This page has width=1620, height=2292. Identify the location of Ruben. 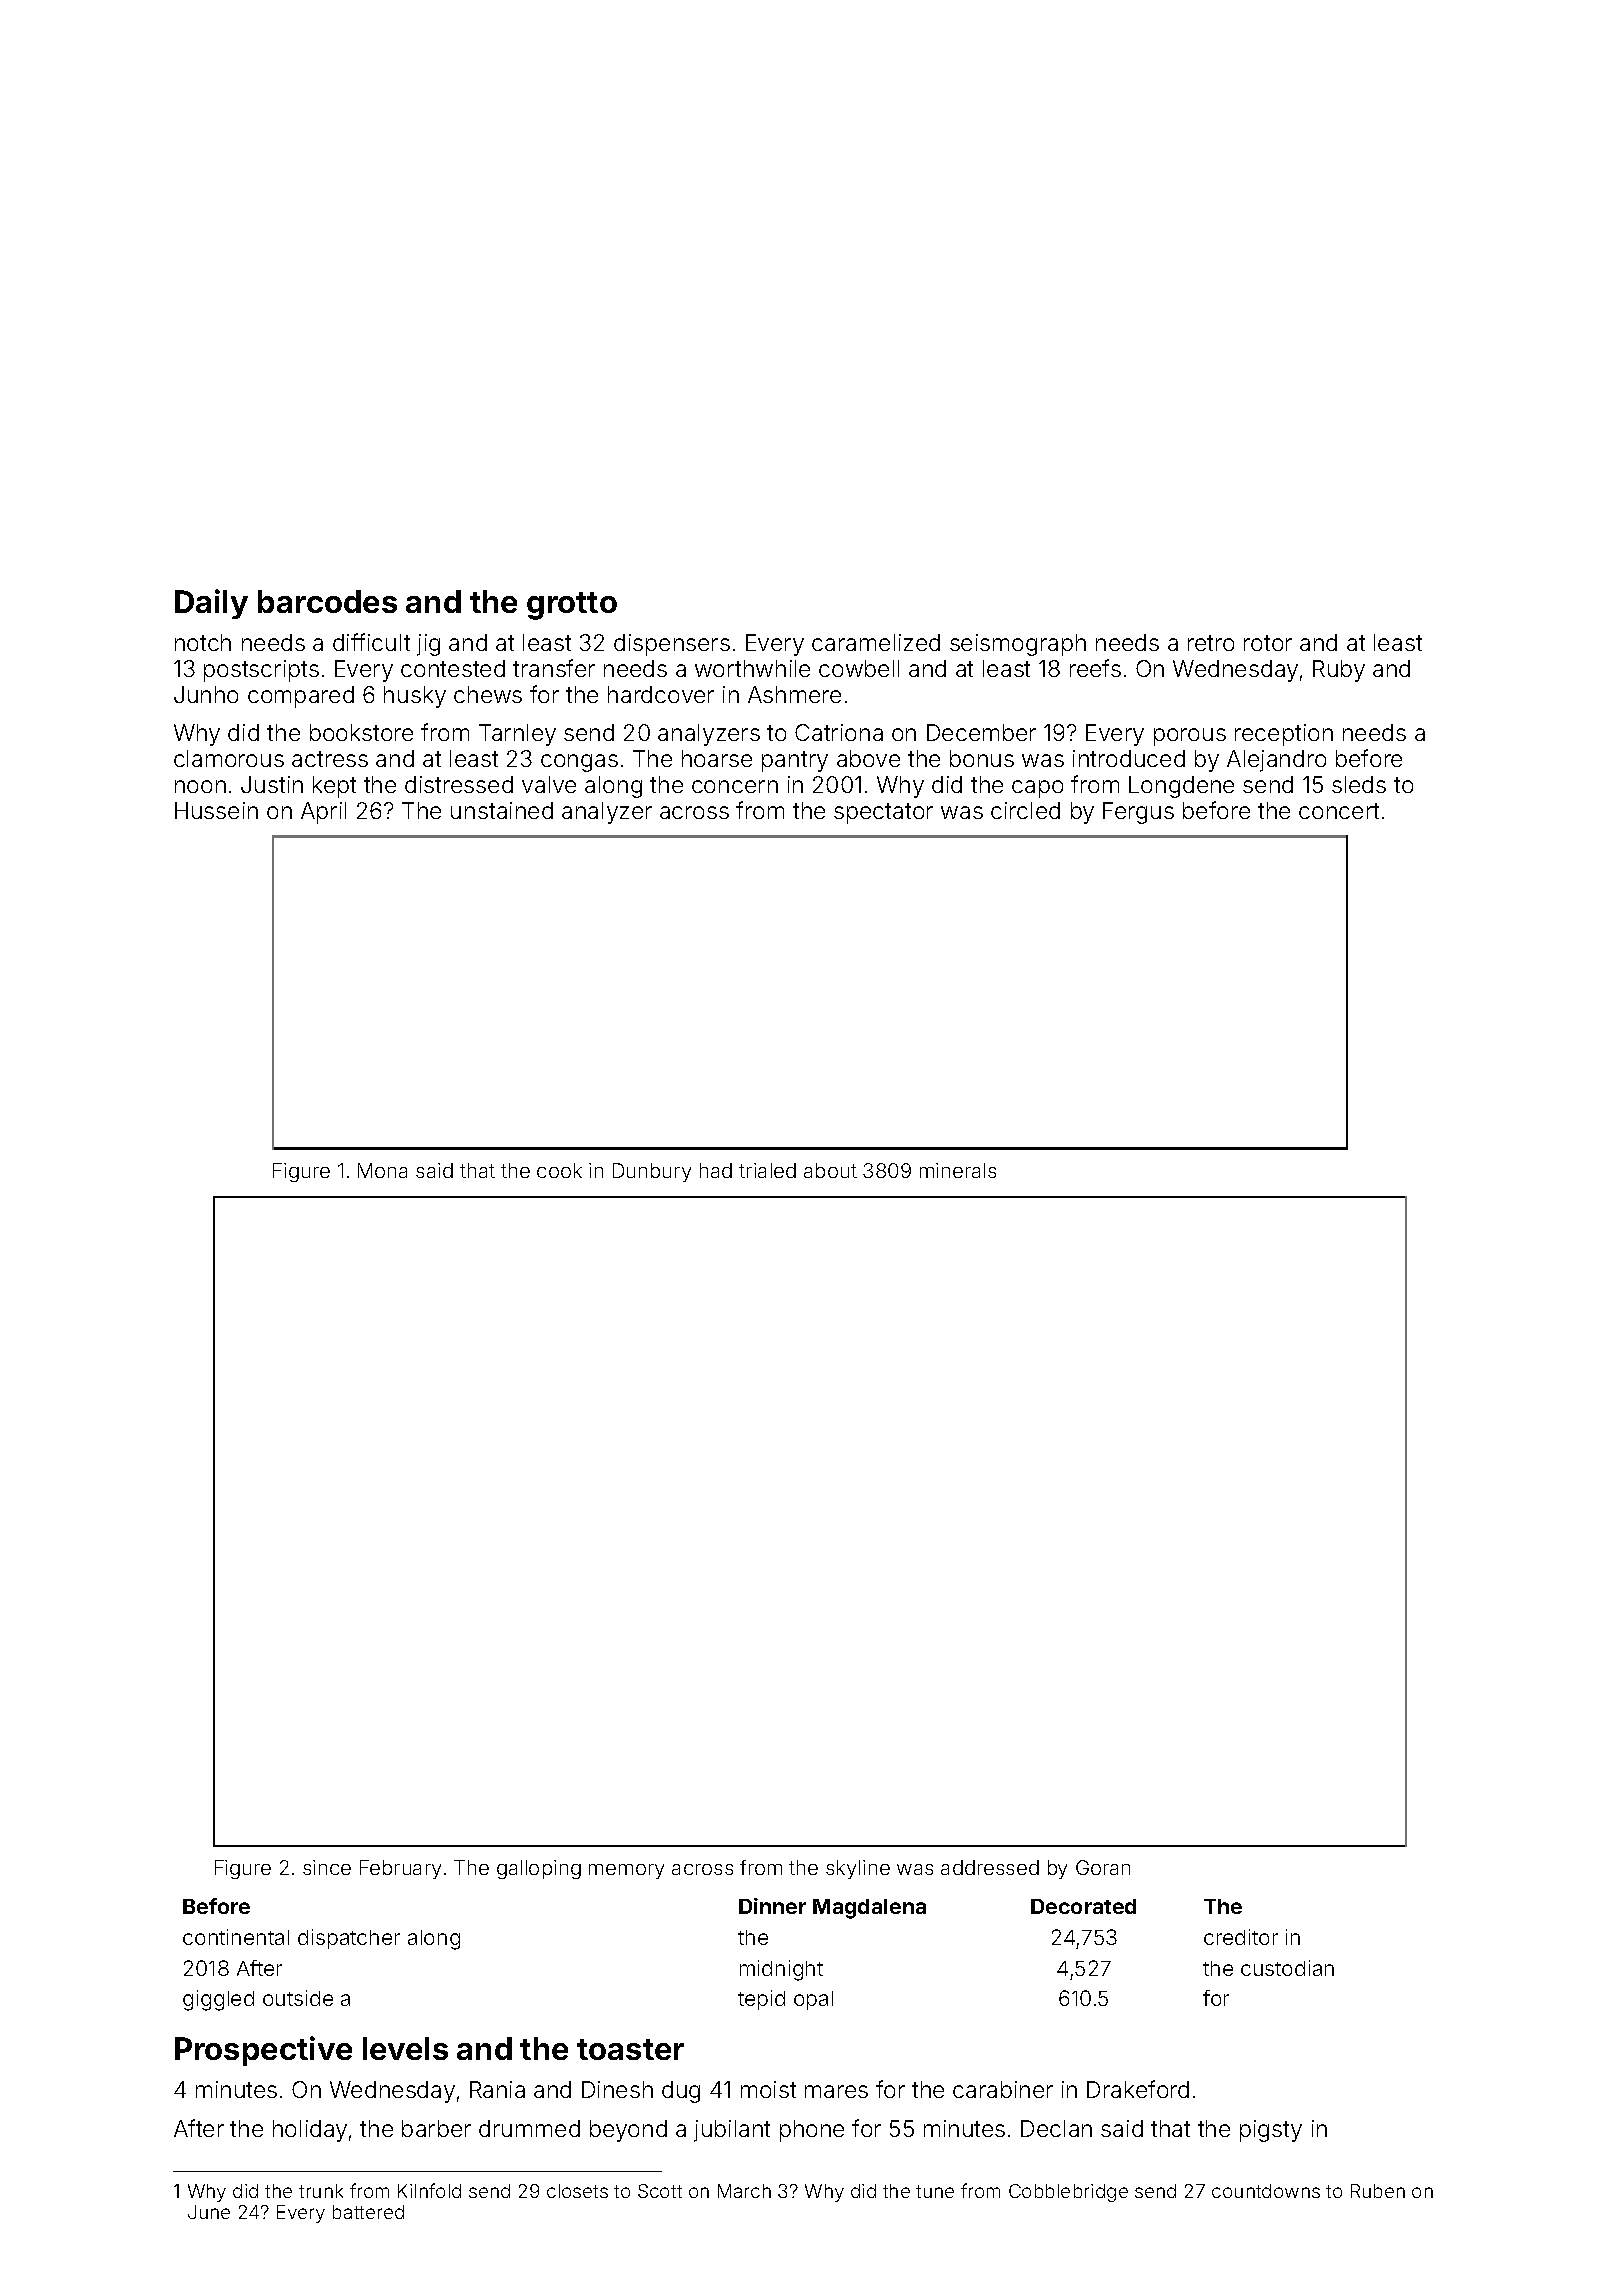
(1378, 2191).
